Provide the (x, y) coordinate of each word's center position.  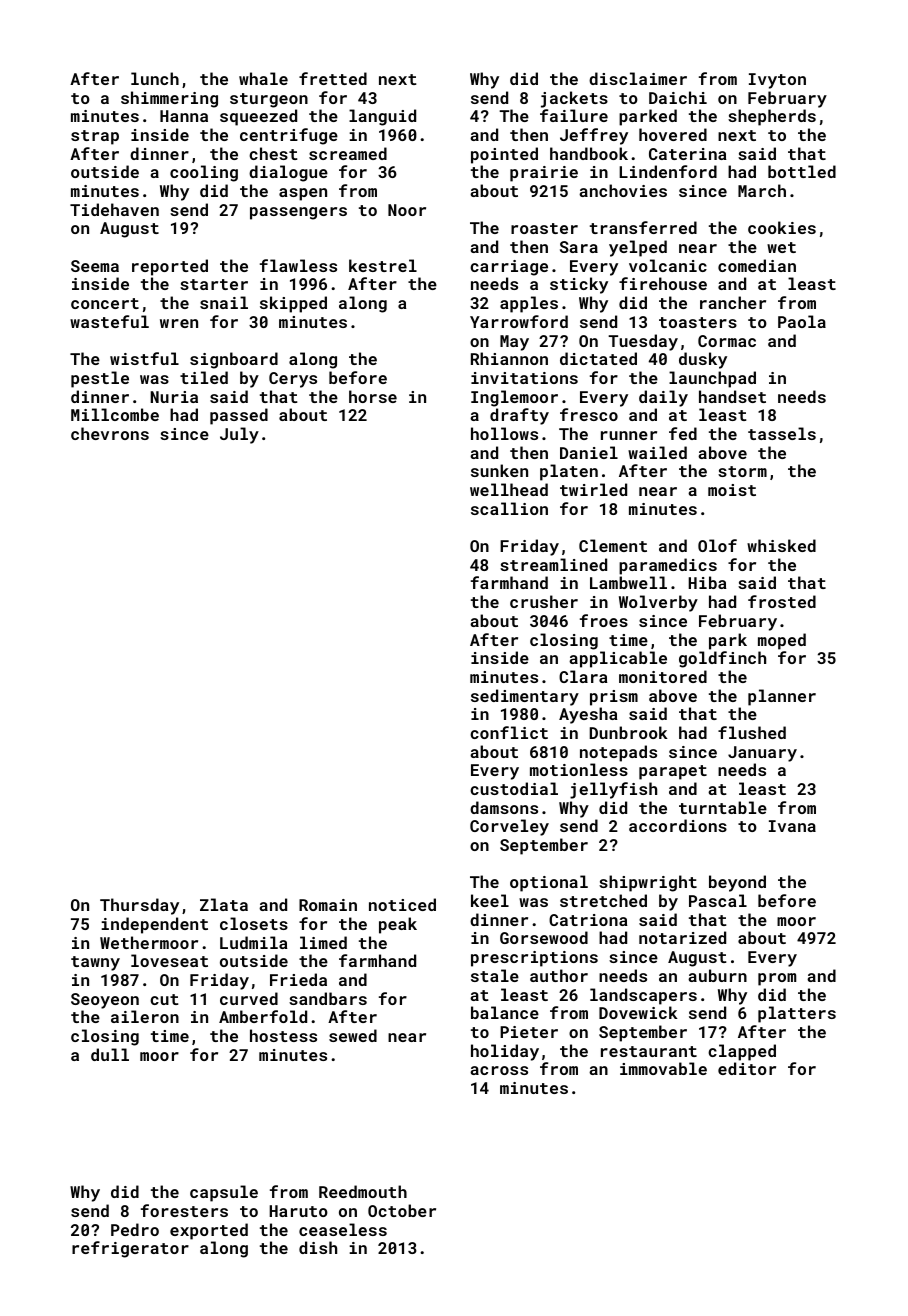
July (239, 435)
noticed (402, 904)
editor (747, 1068)
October (402, 1210)
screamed (348, 153)
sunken (499, 470)
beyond (737, 883)
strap (95, 137)
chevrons (110, 433)
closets (254, 923)
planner (782, 697)
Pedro (135, 1229)
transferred (643, 227)
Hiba (707, 582)
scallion (509, 508)
